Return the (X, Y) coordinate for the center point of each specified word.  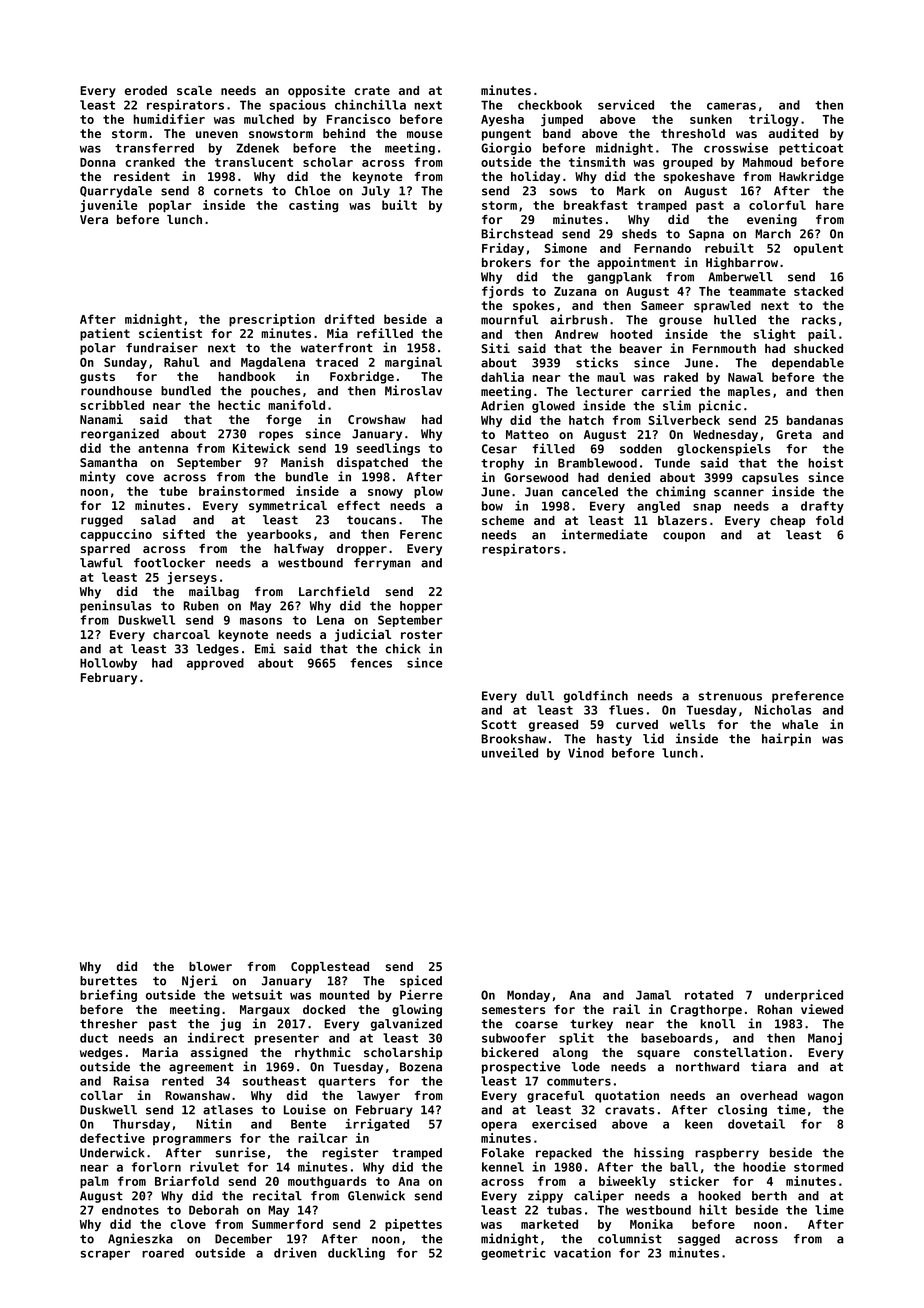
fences (371, 663)
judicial (363, 635)
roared (163, 1253)
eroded (146, 90)
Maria (160, 1052)
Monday (528, 996)
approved (215, 664)
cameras (731, 106)
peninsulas (116, 606)
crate (372, 90)
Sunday (125, 363)
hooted (631, 334)
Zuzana (575, 291)
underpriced (804, 995)
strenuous (730, 696)
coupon (684, 537)
